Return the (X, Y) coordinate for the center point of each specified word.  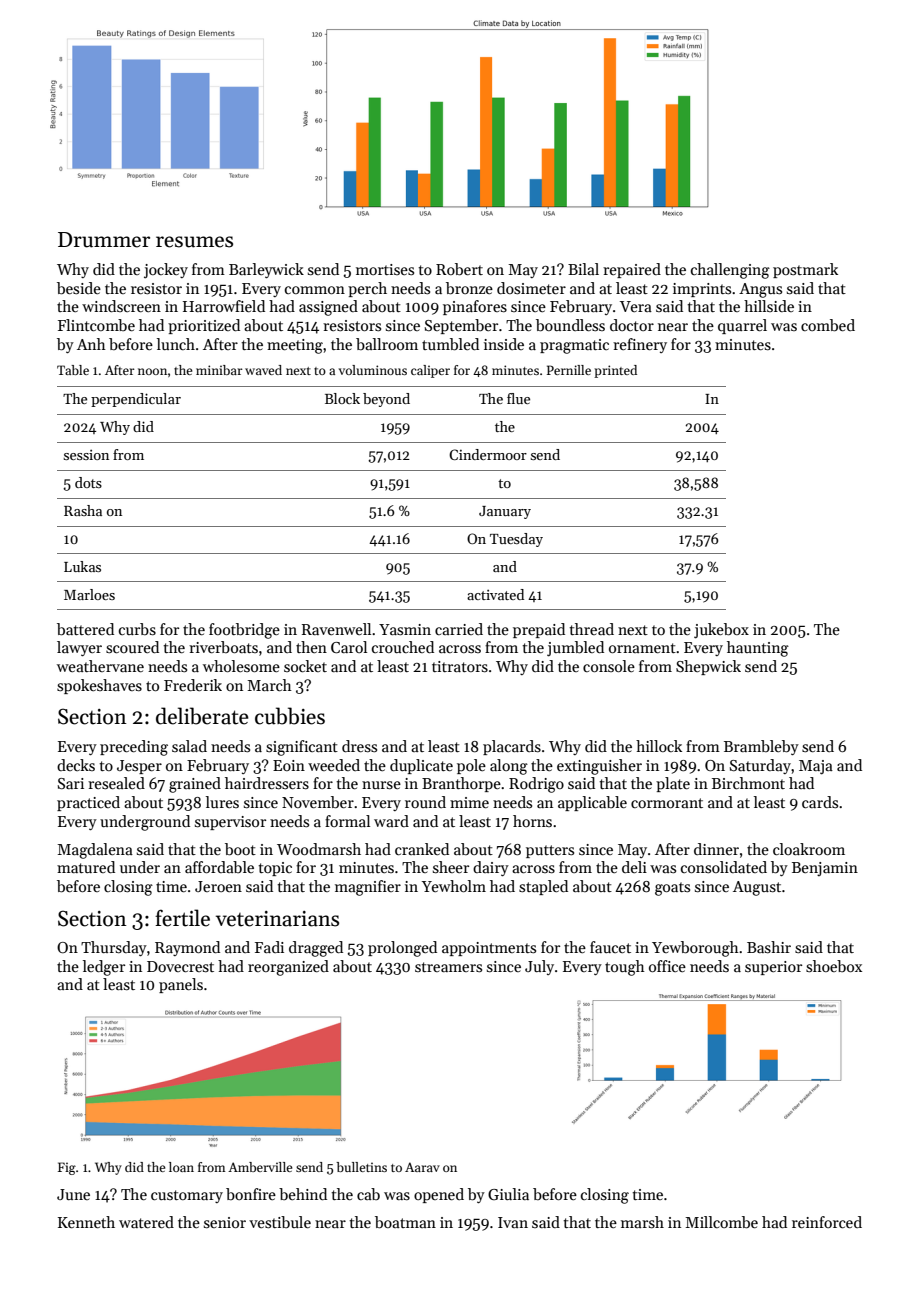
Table (73, 370)
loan (181, 1167)
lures (222, 802)
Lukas (82, 566)
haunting (758, 649)
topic (275, 869)
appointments (489, 949)
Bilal (583, 269)
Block (342, 398)
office (667, 966)
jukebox (721, 631)
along (509, 767)
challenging (730, 271)
